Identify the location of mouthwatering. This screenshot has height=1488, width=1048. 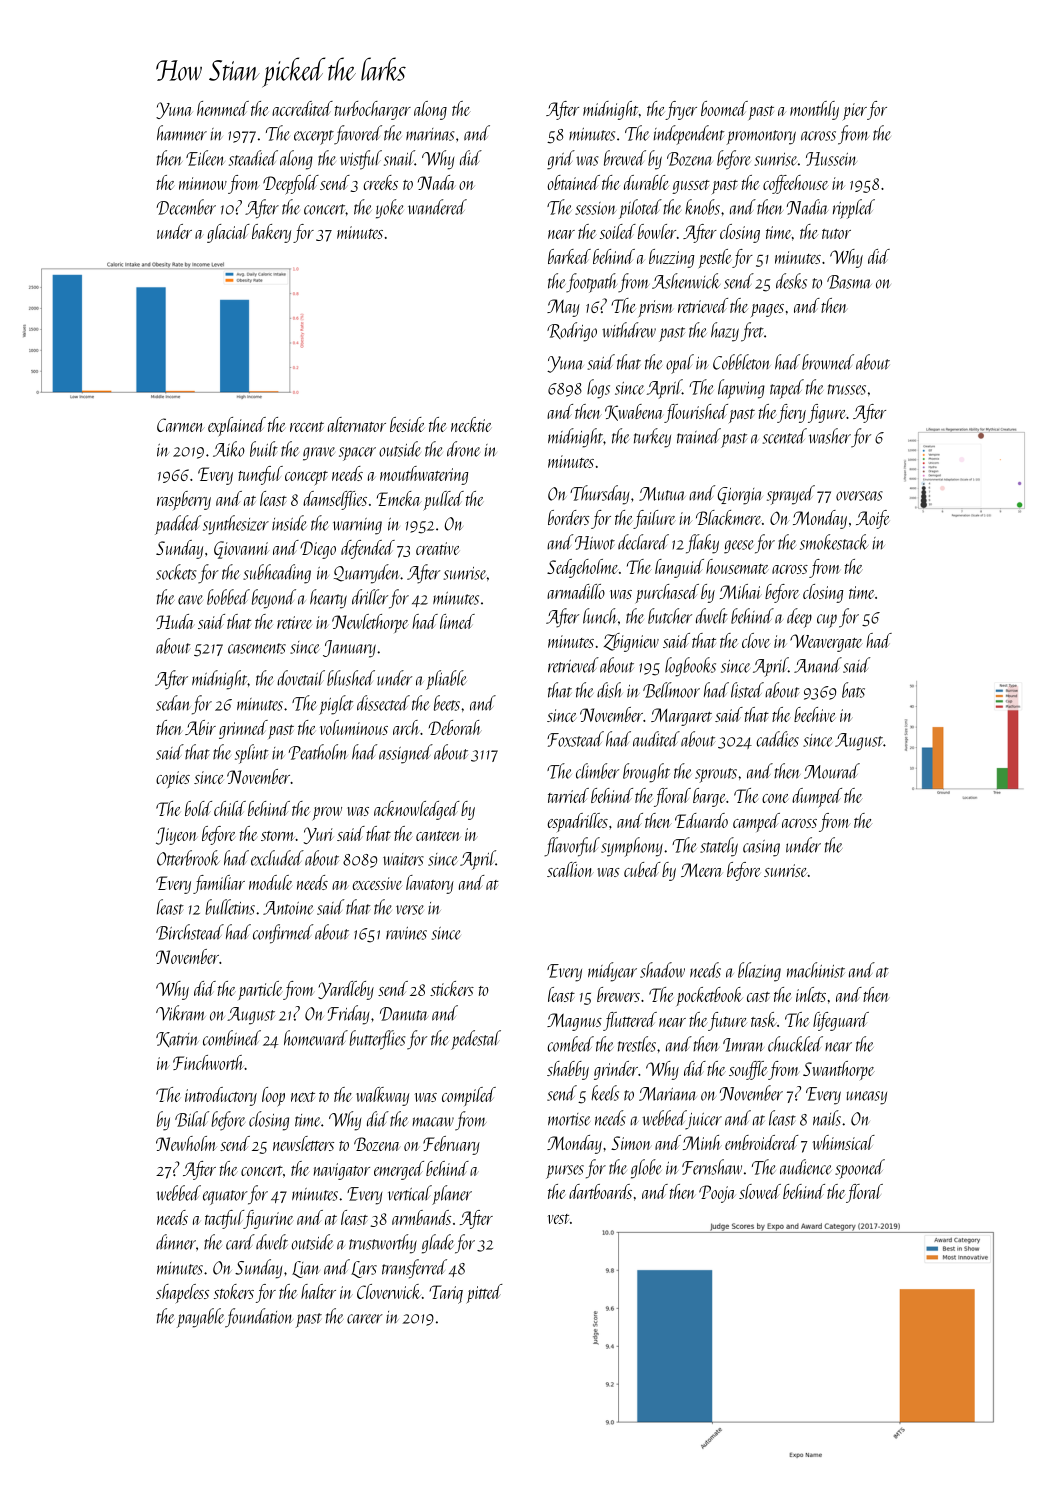
(424, 475).
